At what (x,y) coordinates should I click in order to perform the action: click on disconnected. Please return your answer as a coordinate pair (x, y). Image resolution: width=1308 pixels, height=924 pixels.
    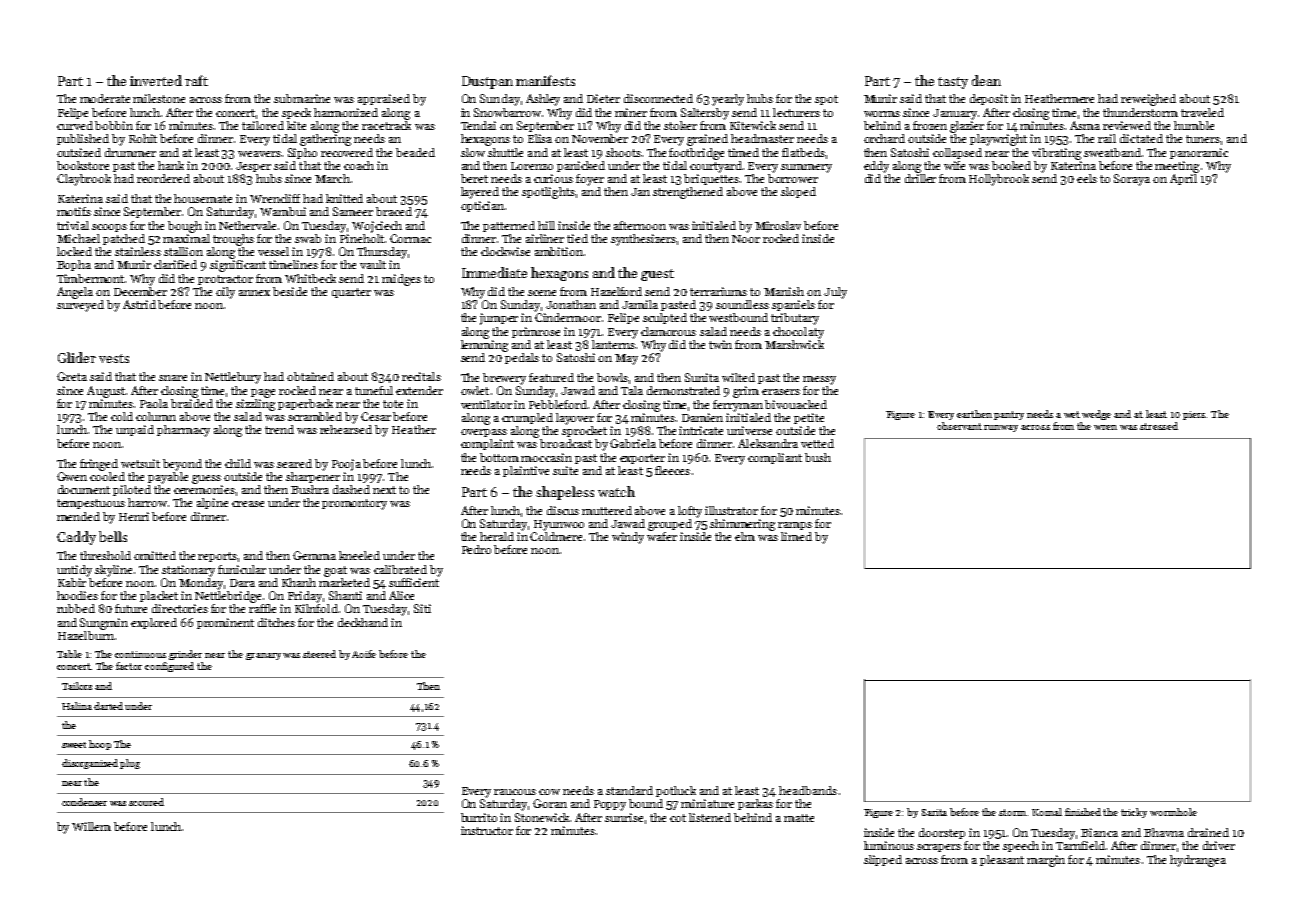
    Looking at the image, I should click on (658, 98).
